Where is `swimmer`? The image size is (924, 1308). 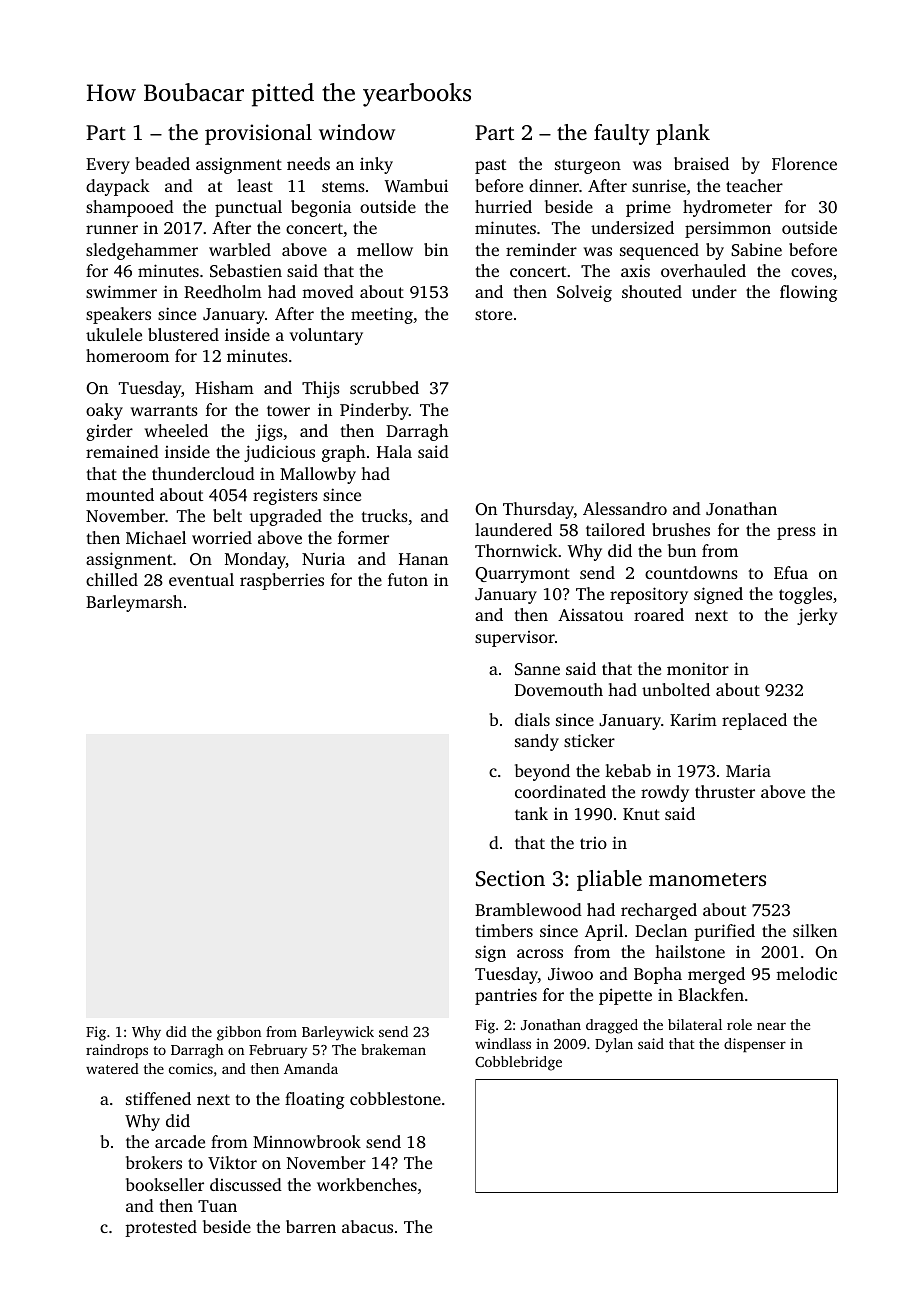 swimmer is located at coordinates (121, 291).
